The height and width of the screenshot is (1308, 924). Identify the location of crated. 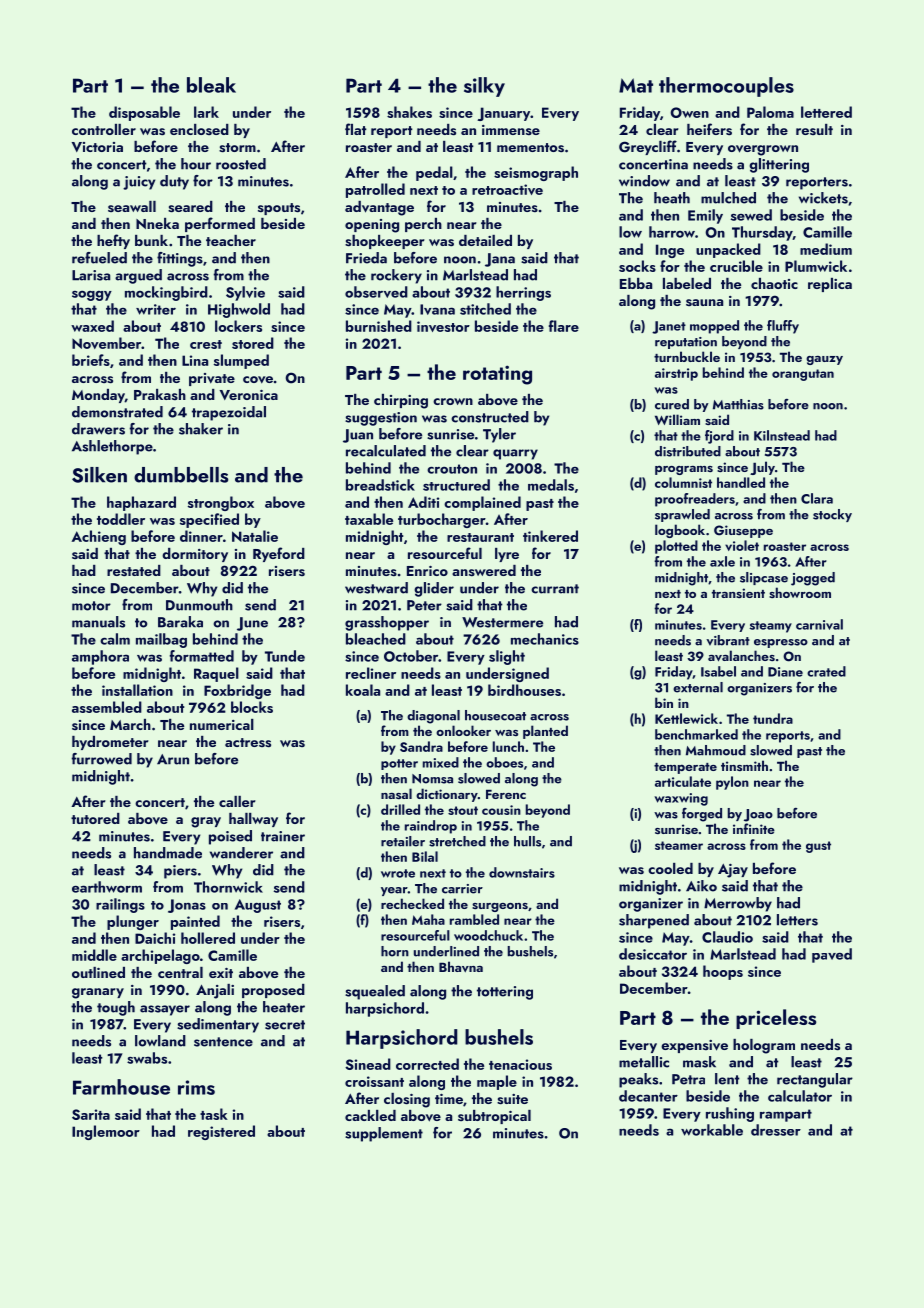
(826, 671).
